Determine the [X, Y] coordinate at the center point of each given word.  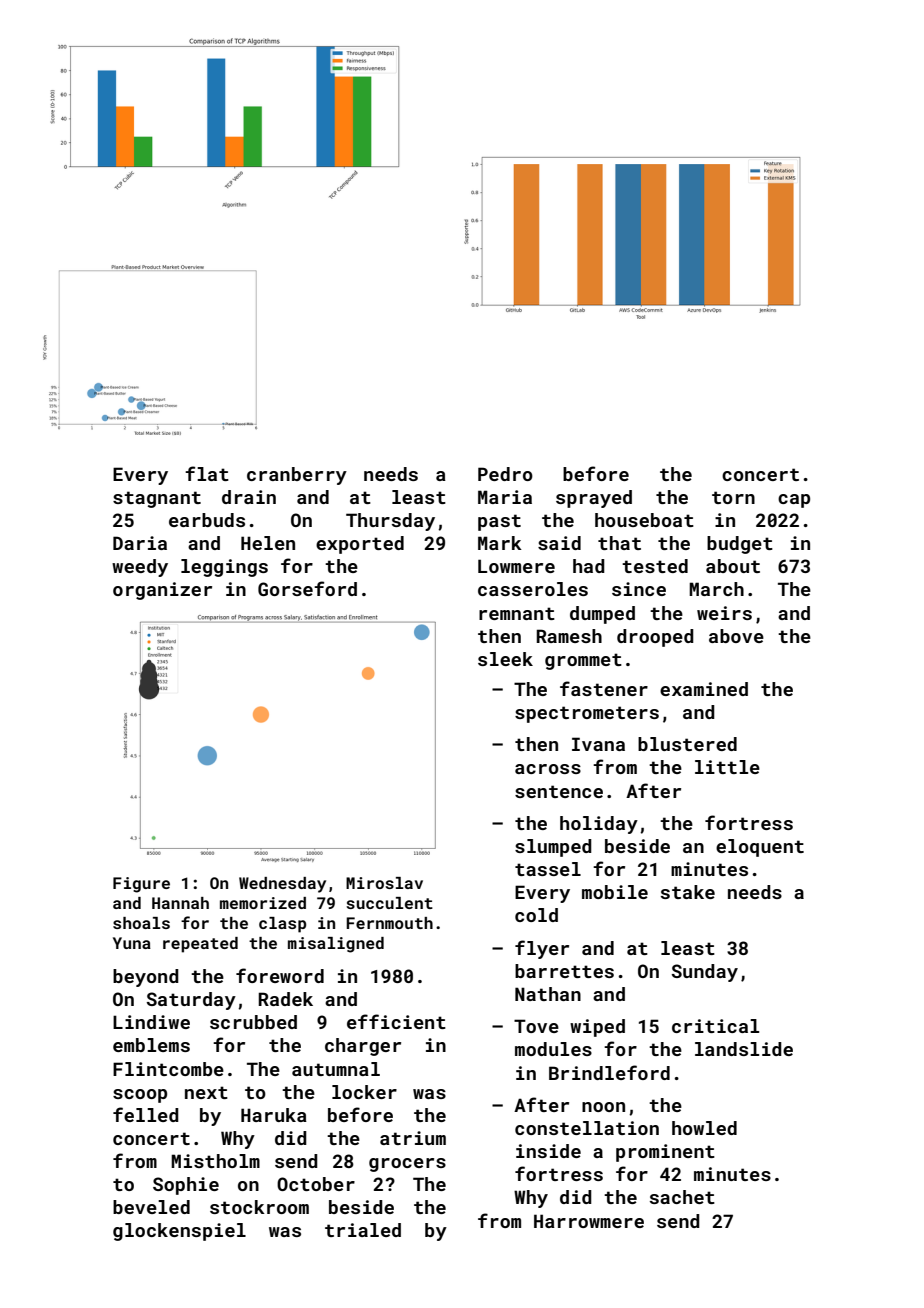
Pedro [505, 474]
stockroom [259, 1207]
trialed [363, 1230]
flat [207, 473]
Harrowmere [589, 1221]
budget [740, 545]
